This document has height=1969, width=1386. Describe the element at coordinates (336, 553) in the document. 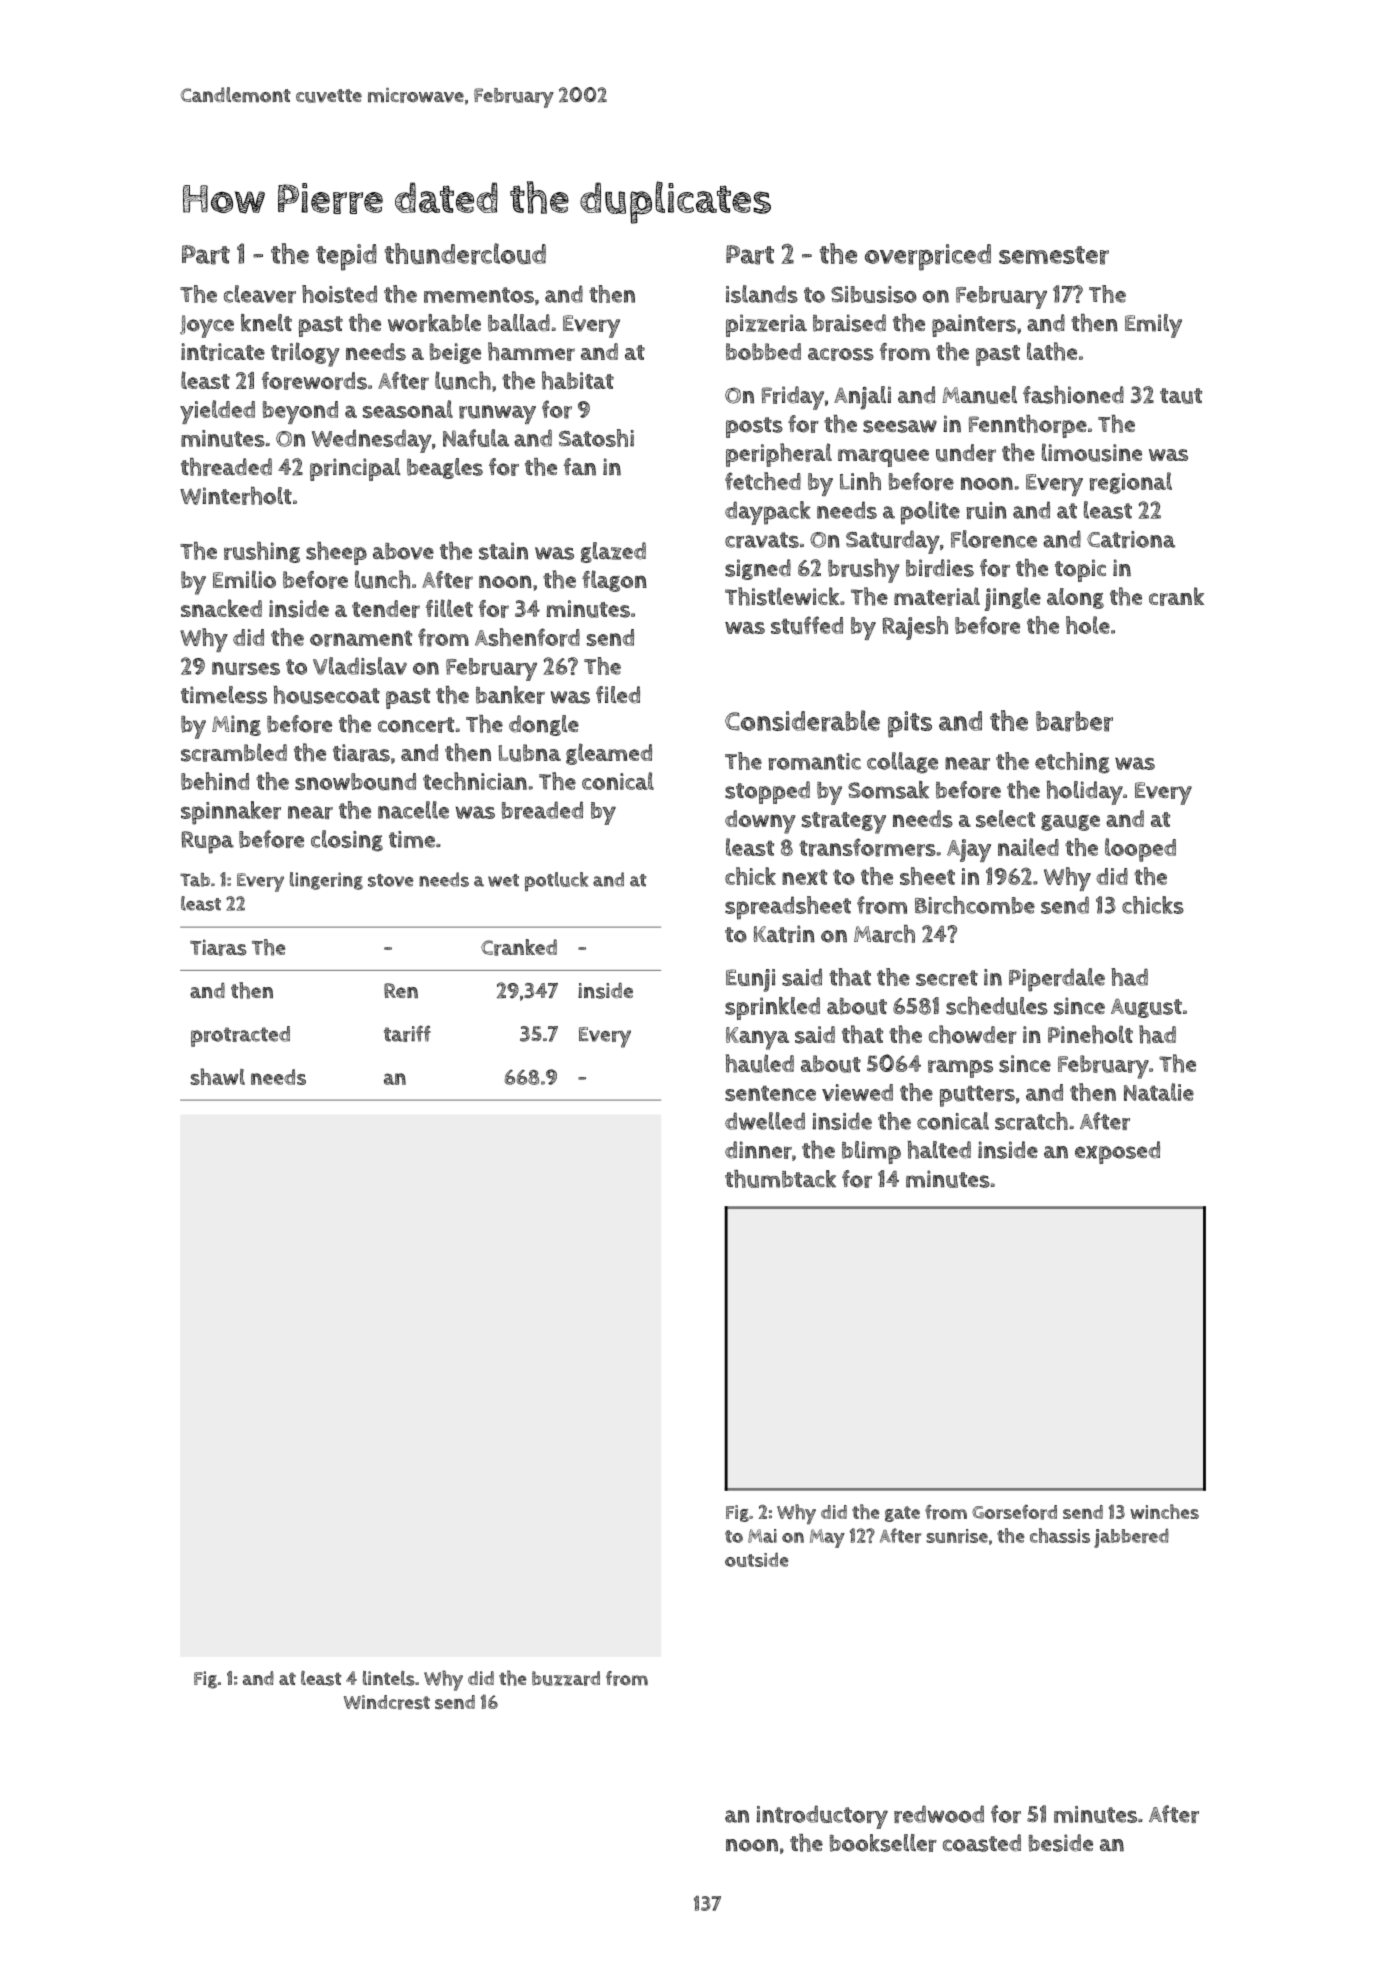

I see `sheep` at that location.
